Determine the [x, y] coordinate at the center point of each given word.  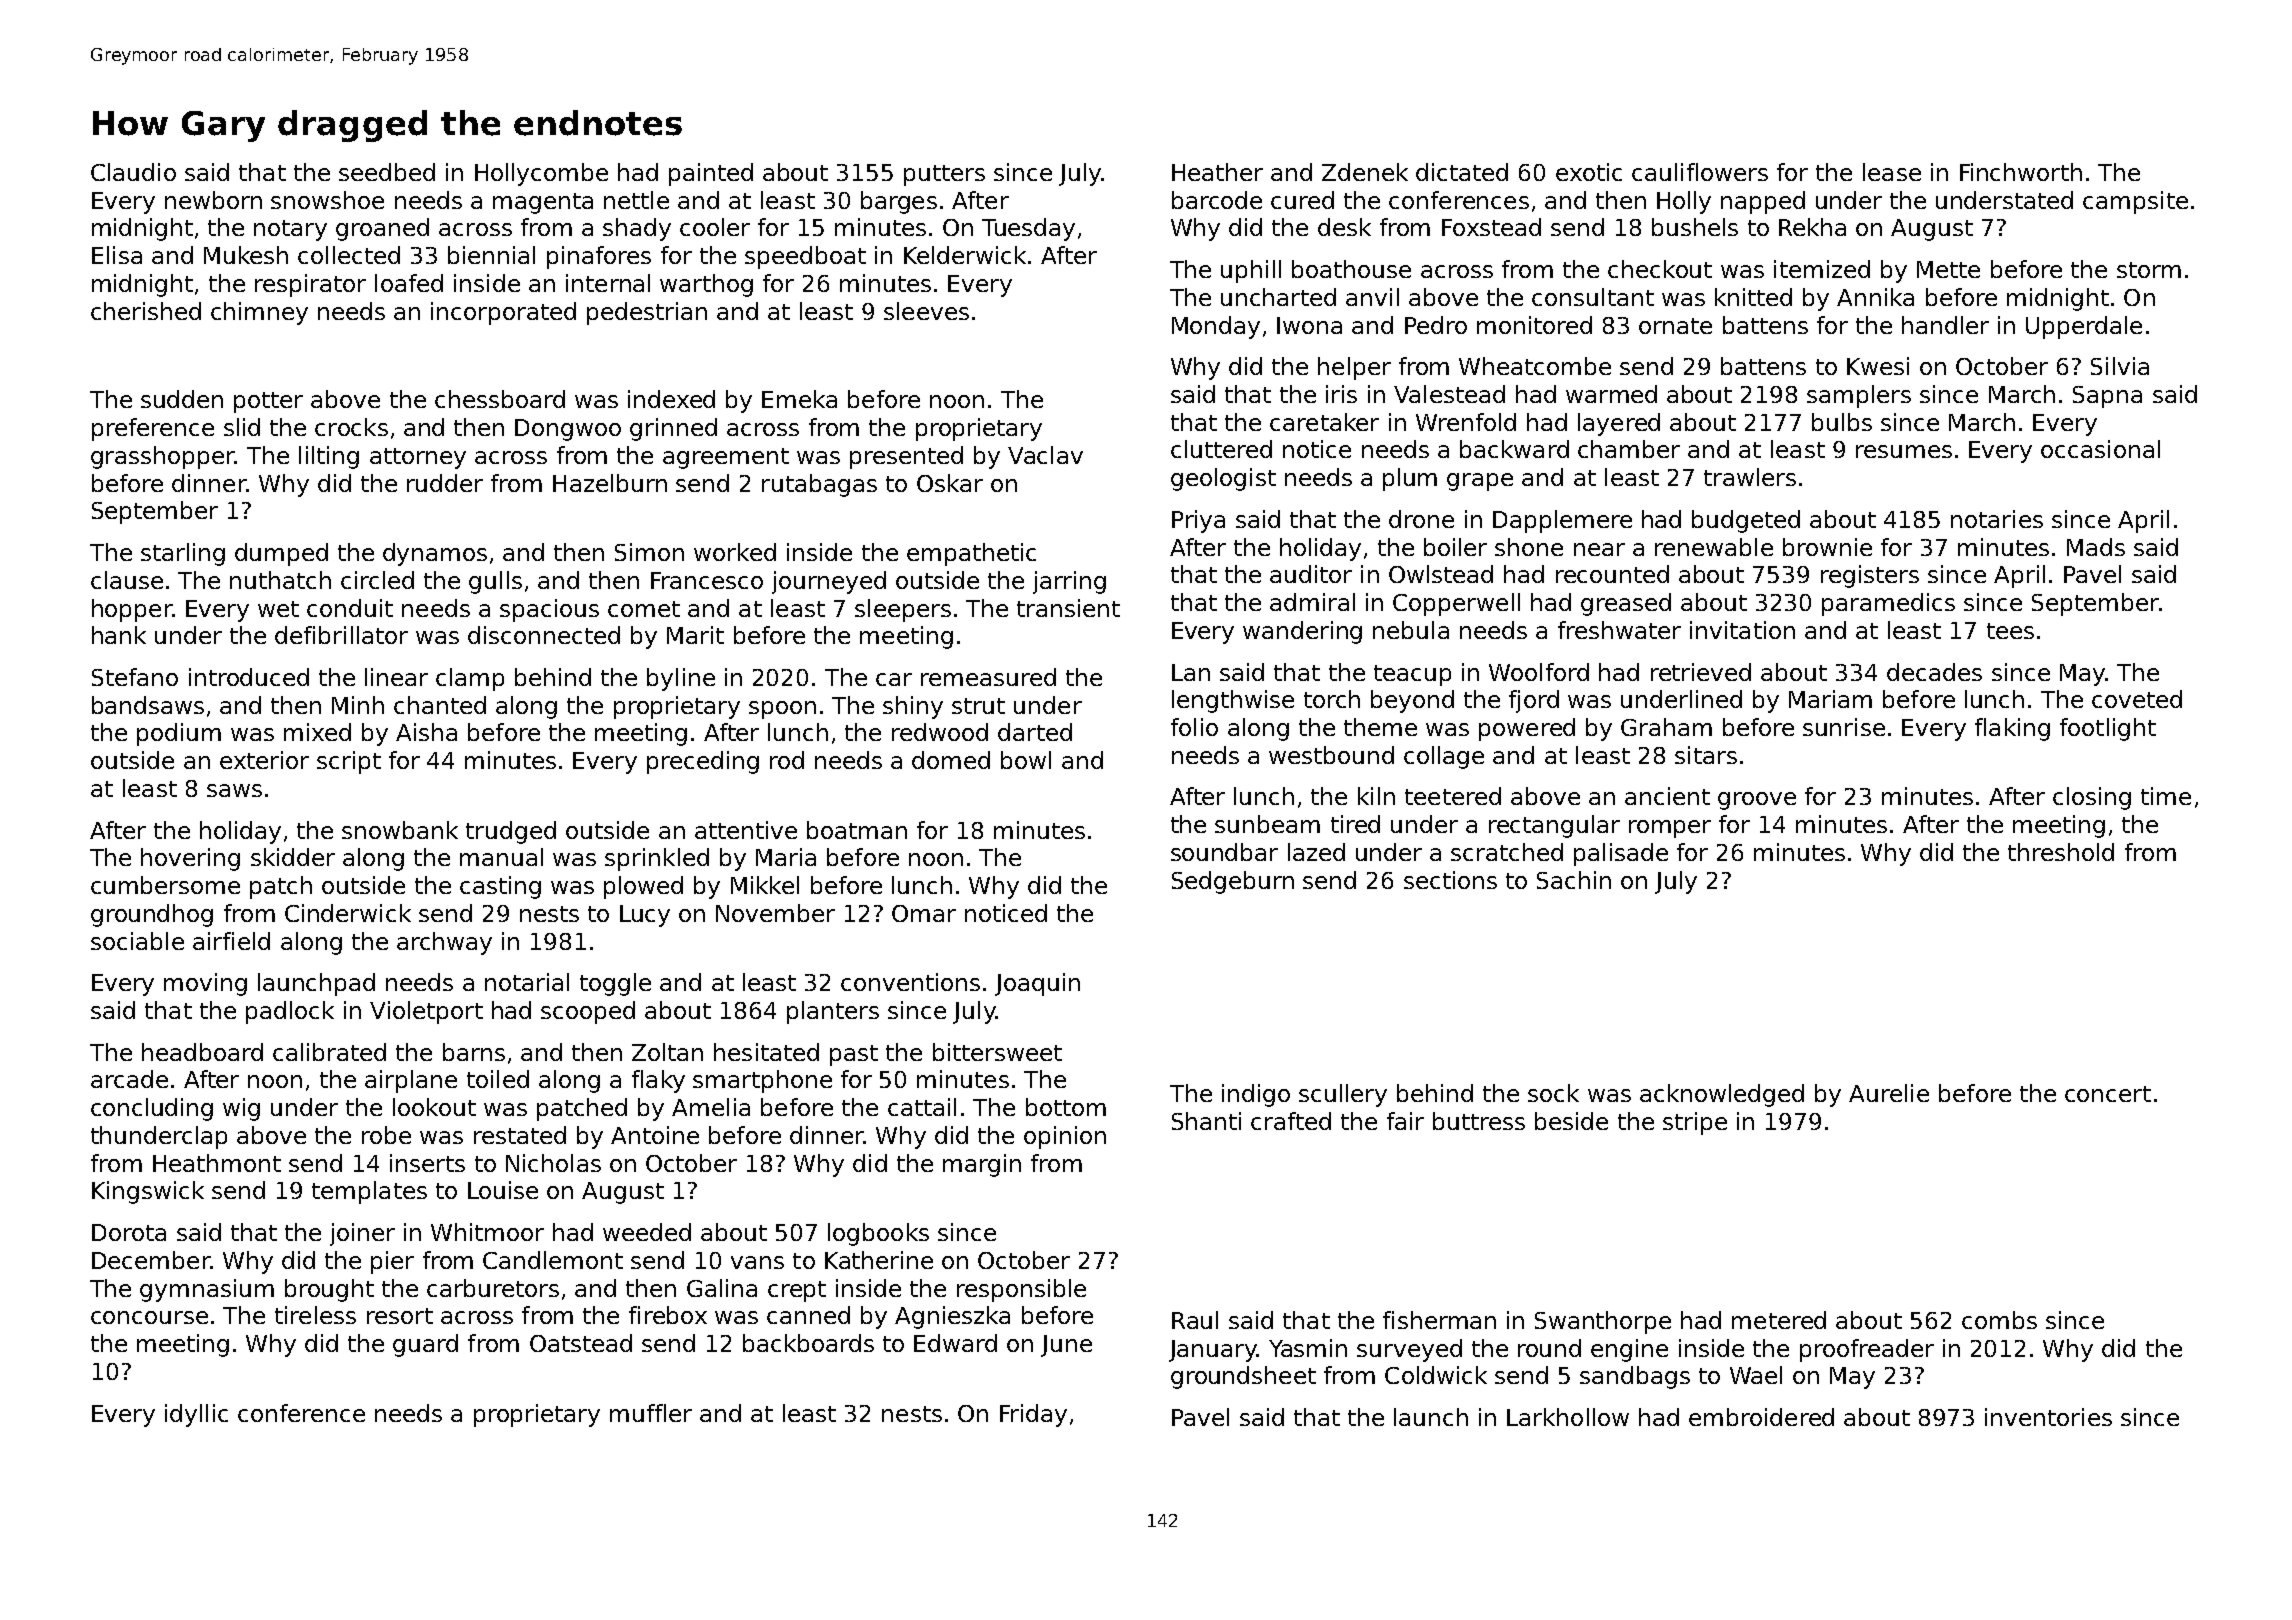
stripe [1695, 1123]
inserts [427, 1163]
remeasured [988, 677]
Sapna [2107, 397]
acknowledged [1722, 1095]
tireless [315, 1315]
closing [2092, 798]
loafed [409, 283]
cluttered [1221, 449]
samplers [1859, 396]
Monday [1216, 327]
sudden [182, 399]
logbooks [878, 1234]
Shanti [1206, 1121]
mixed [317, 732]
